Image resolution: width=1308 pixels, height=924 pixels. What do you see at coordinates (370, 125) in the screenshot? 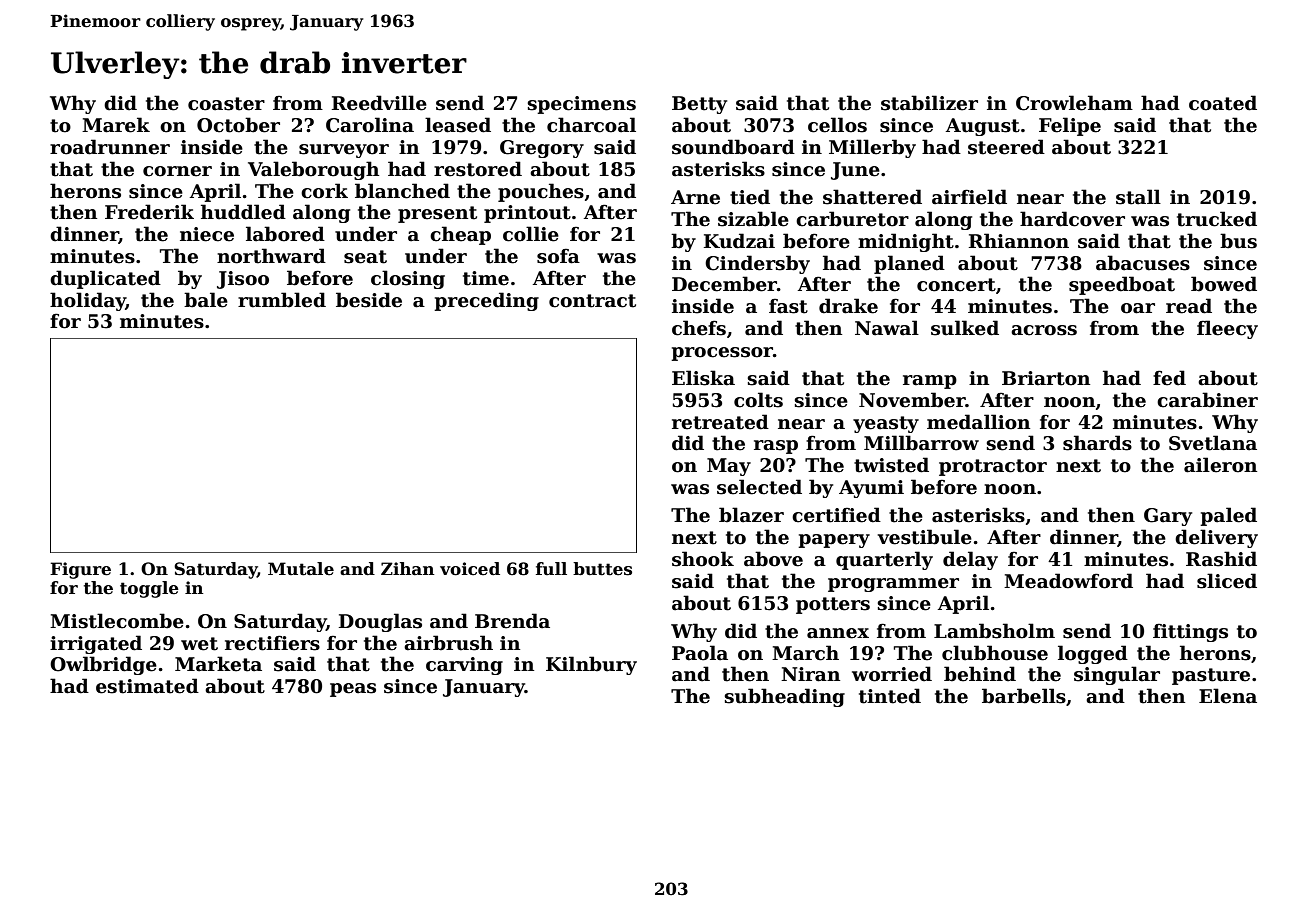
I see `Carolina` at bounding box center [370, 125].
